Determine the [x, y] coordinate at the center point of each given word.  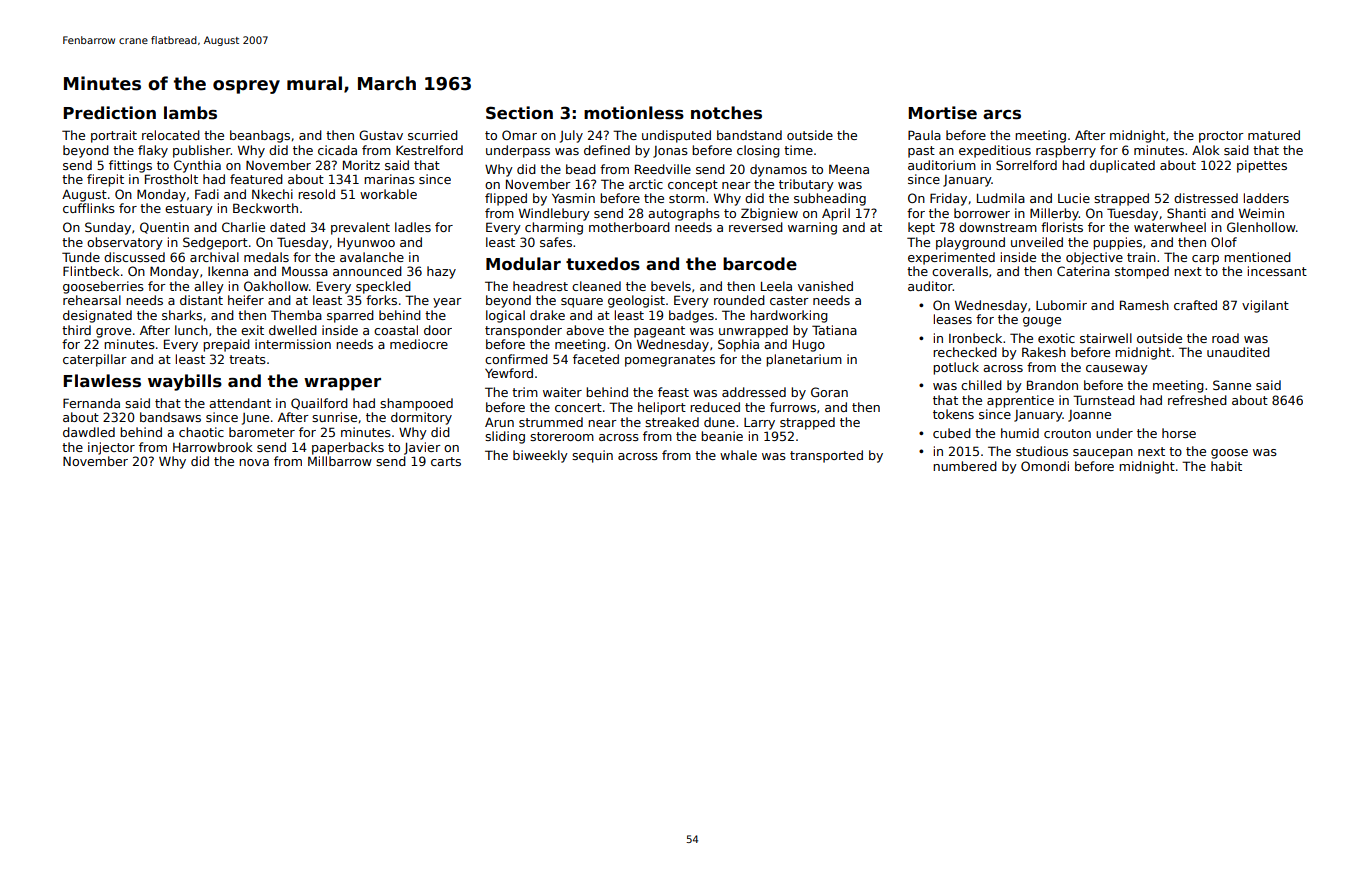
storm [687, 198]
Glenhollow [1261, 227]
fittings [130, 166]
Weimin [1261, 213]
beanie [722, 436]
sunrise [334, 417]
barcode [760, 264]
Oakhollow [276, 286]
